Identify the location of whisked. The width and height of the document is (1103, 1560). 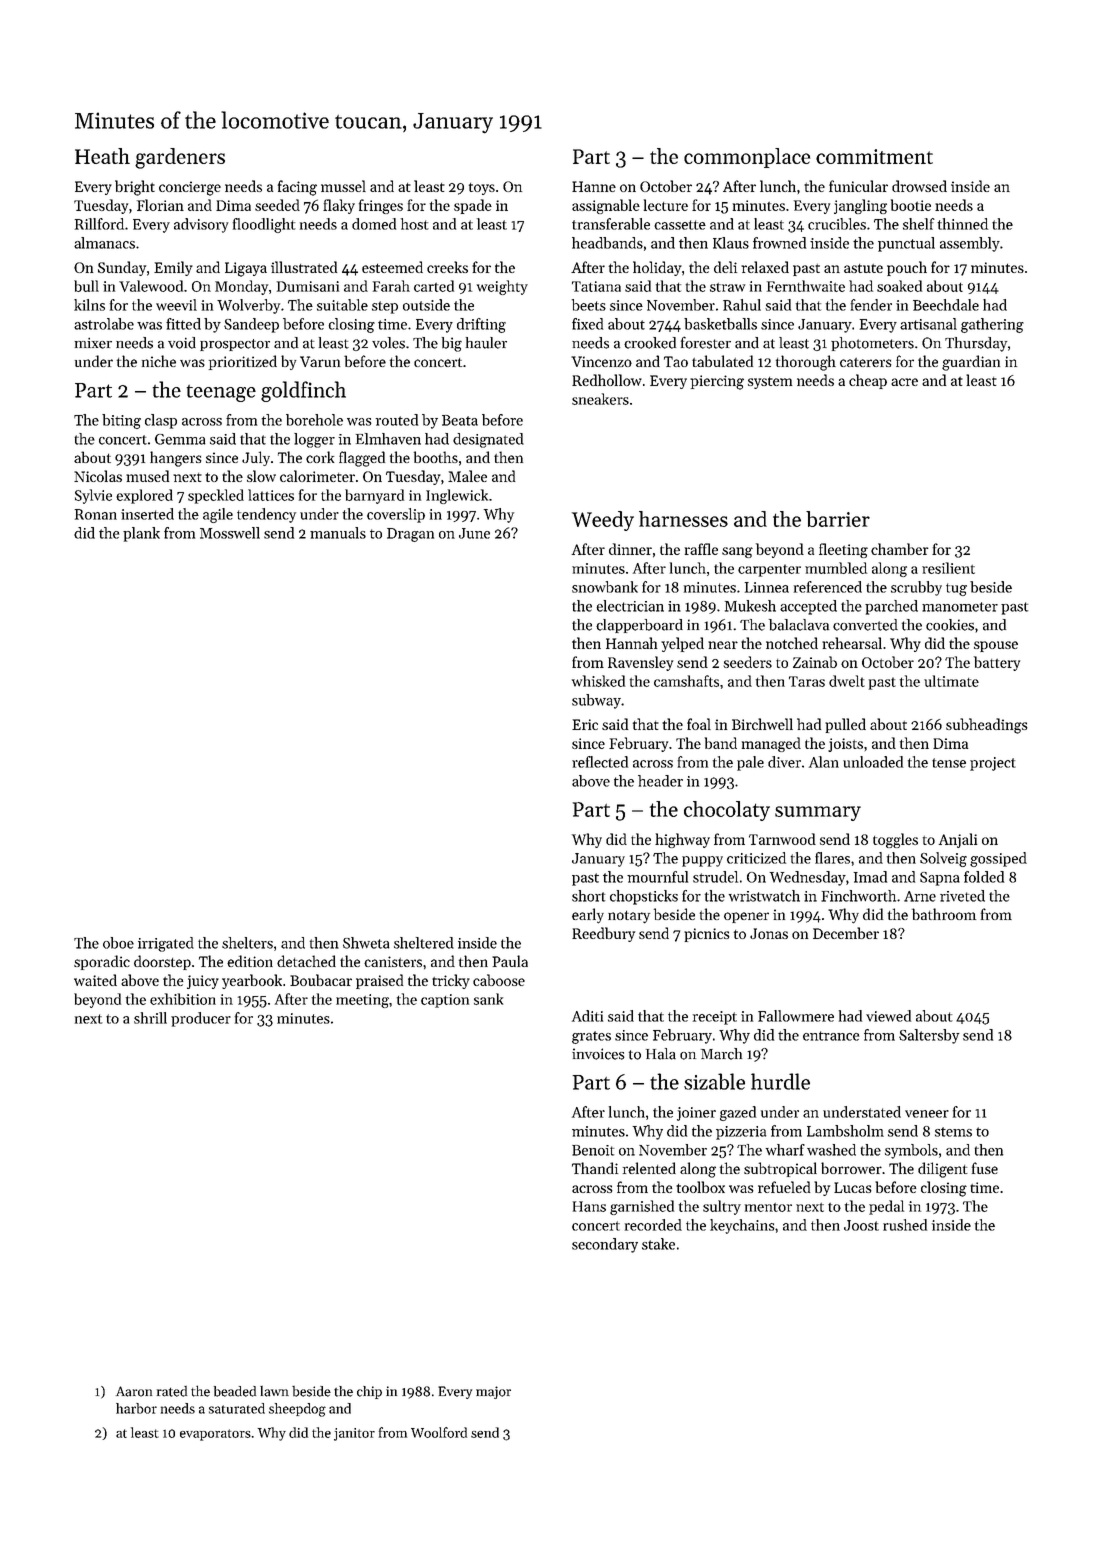
(598, 681).
